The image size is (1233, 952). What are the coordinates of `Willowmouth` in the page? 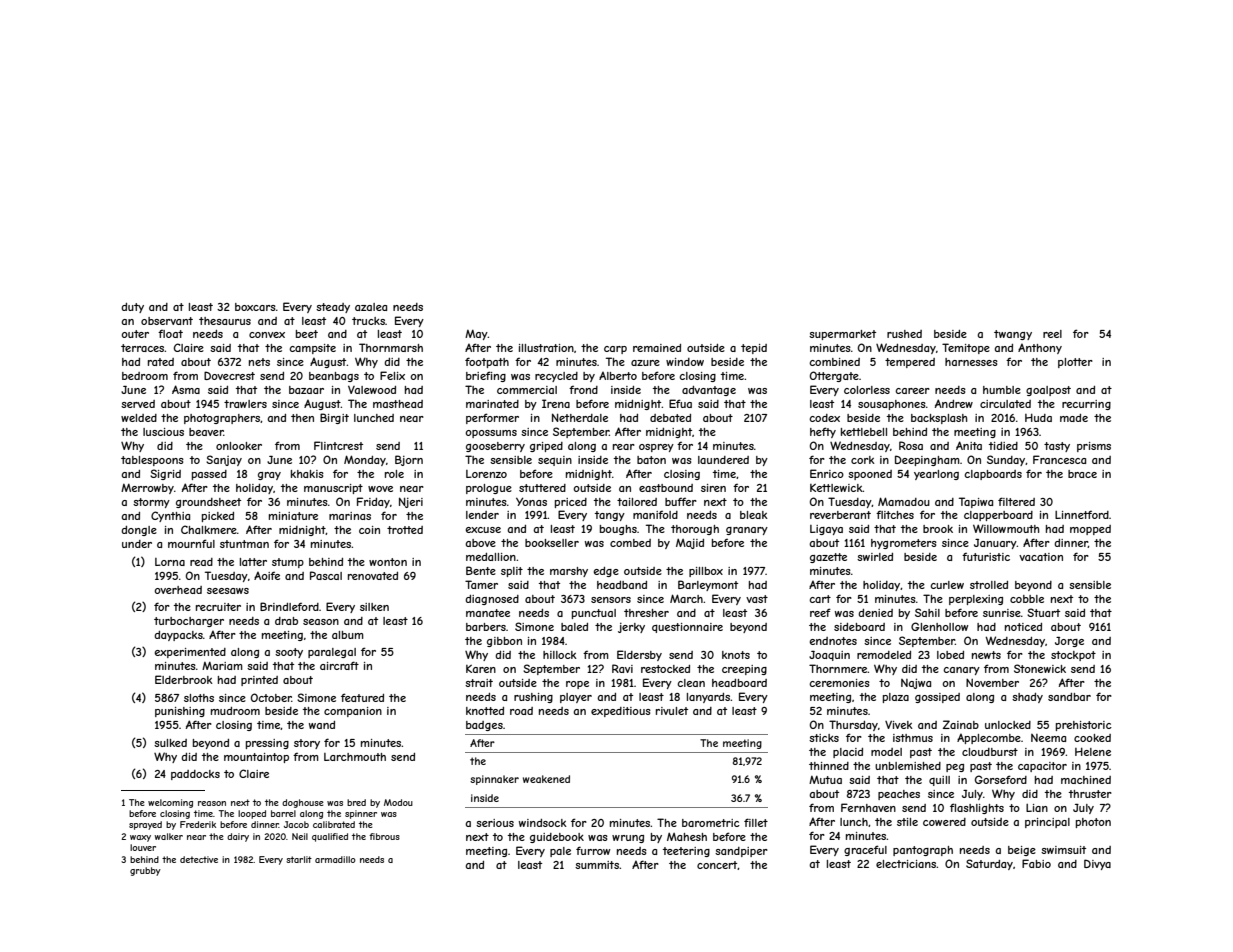 It's located at (1006, 528).
